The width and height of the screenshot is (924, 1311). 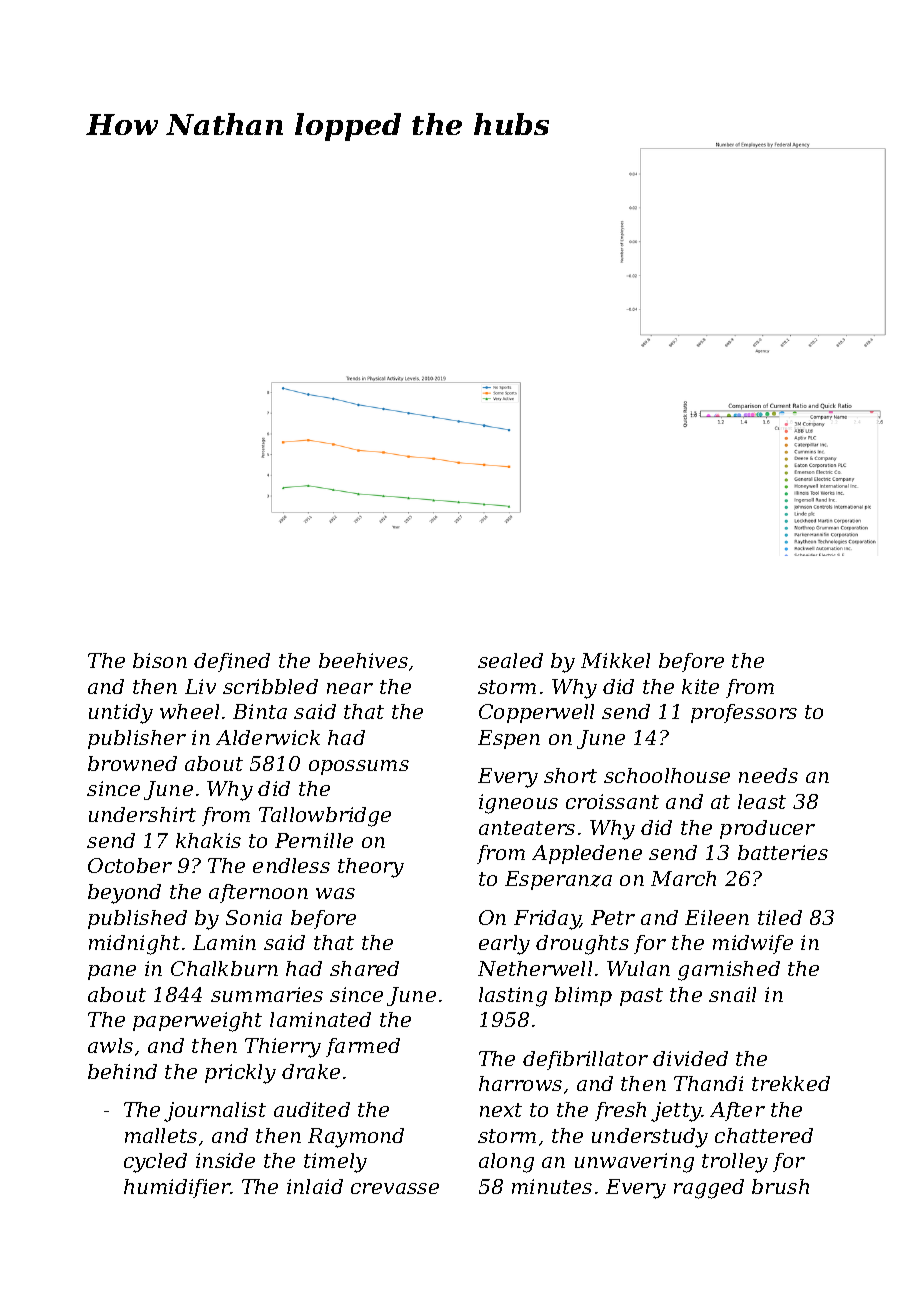 I want to click on undershirt, so click(x=142, y=814).
